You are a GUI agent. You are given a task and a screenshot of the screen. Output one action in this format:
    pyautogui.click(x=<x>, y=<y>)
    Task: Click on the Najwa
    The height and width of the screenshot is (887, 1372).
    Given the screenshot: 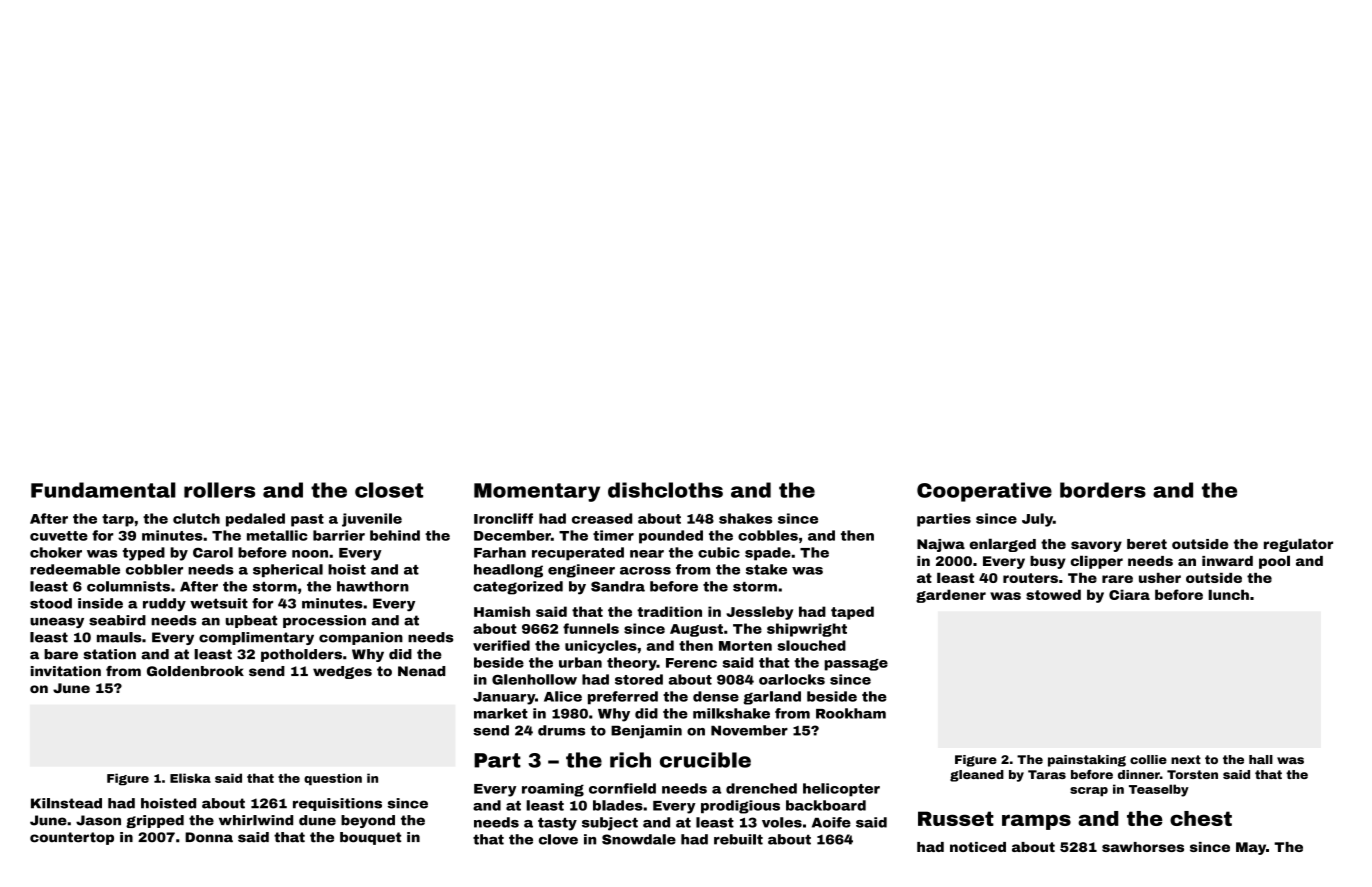 What is the action you would take?
    pyautogui.click(x=941, y=545)
